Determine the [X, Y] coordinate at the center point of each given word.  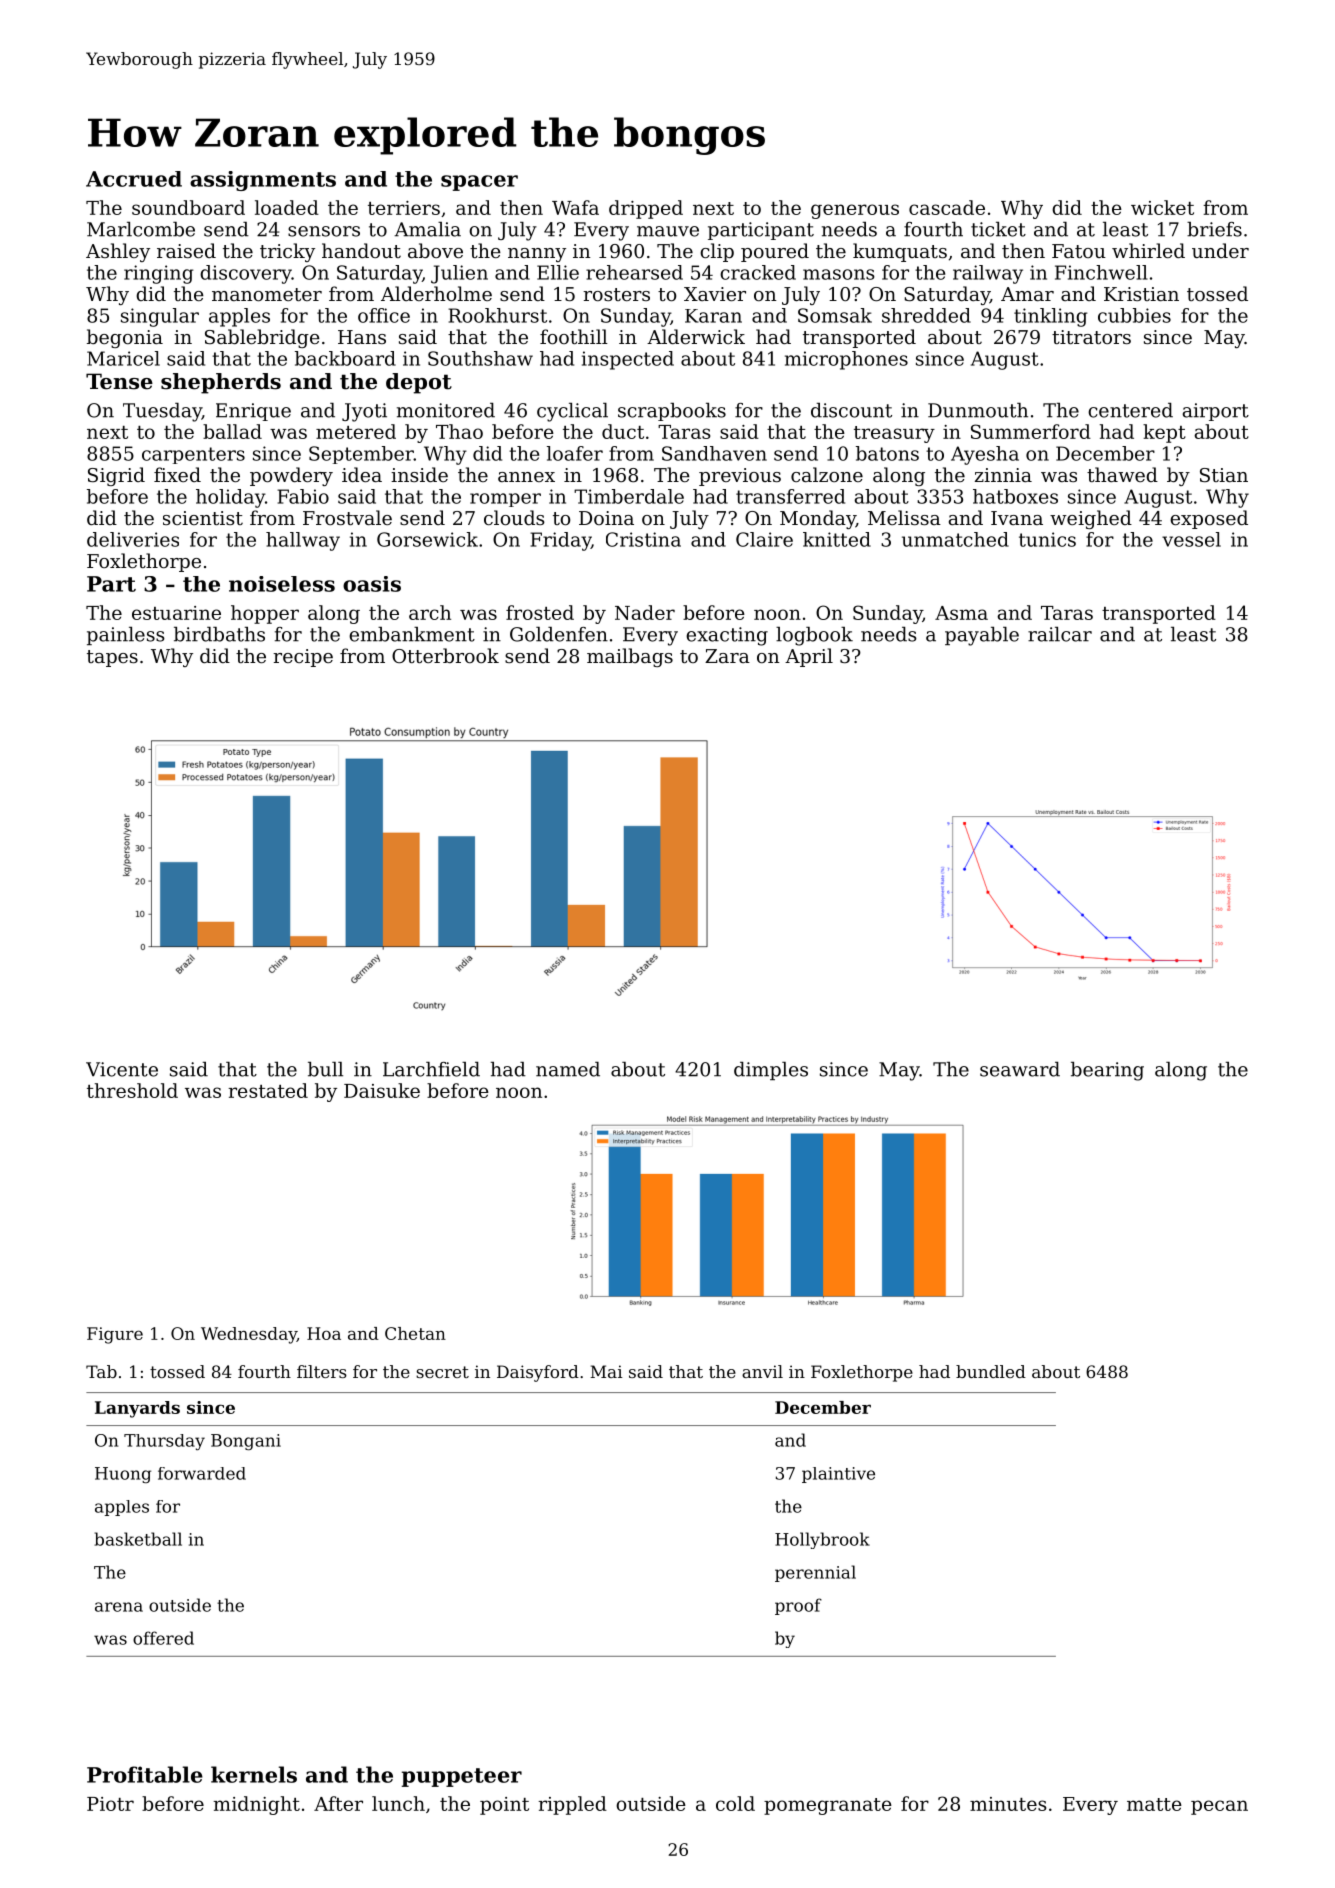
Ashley [118, 252]
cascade [947, 207]
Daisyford [538, 1373]
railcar [1060, 634]
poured [775, 252]
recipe [303, 658]
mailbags [630, 657]
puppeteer [462, 1777]
